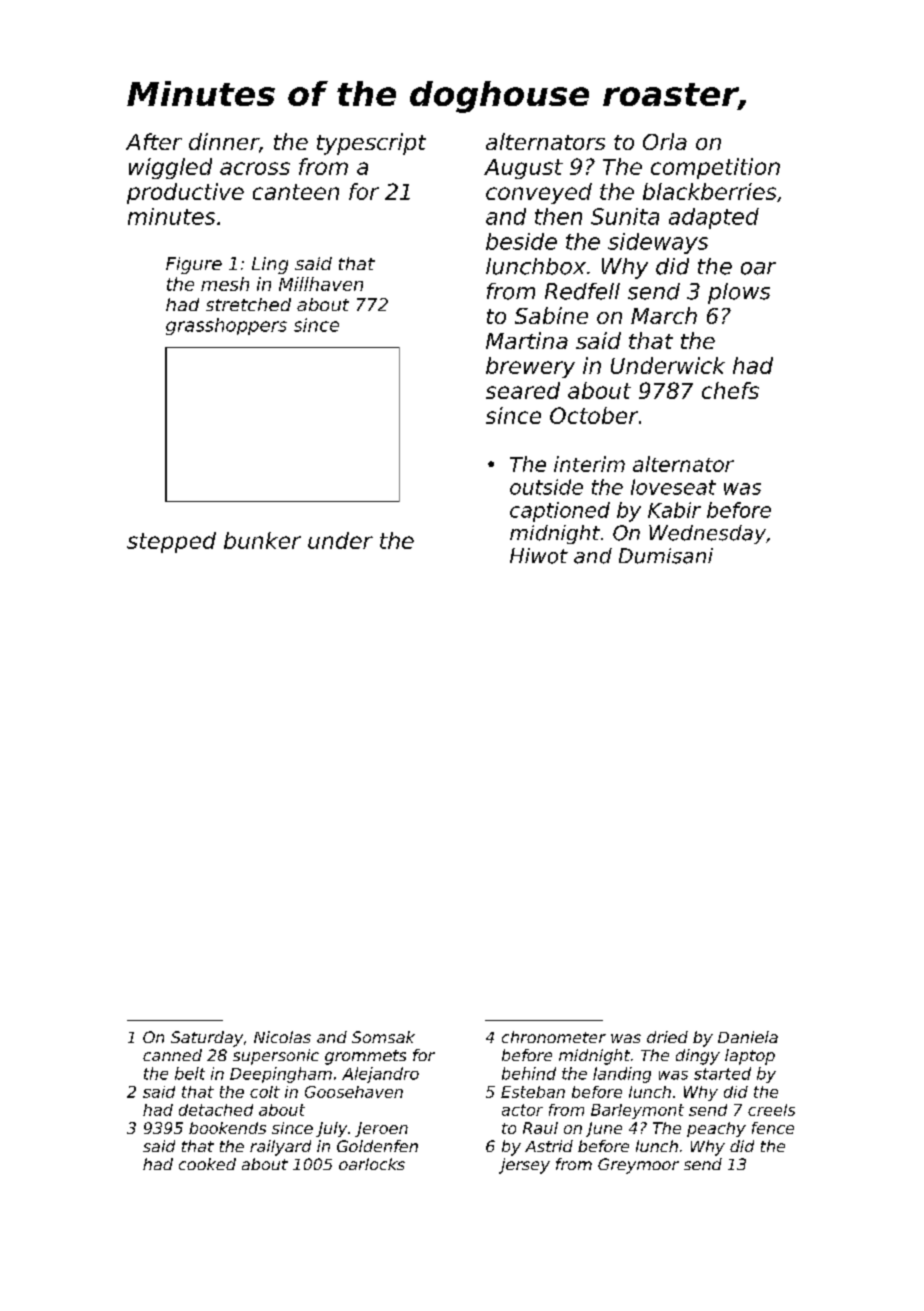  Describe the element at coordinates (666, 556) in the page. I see `Dumisani` at that location.
